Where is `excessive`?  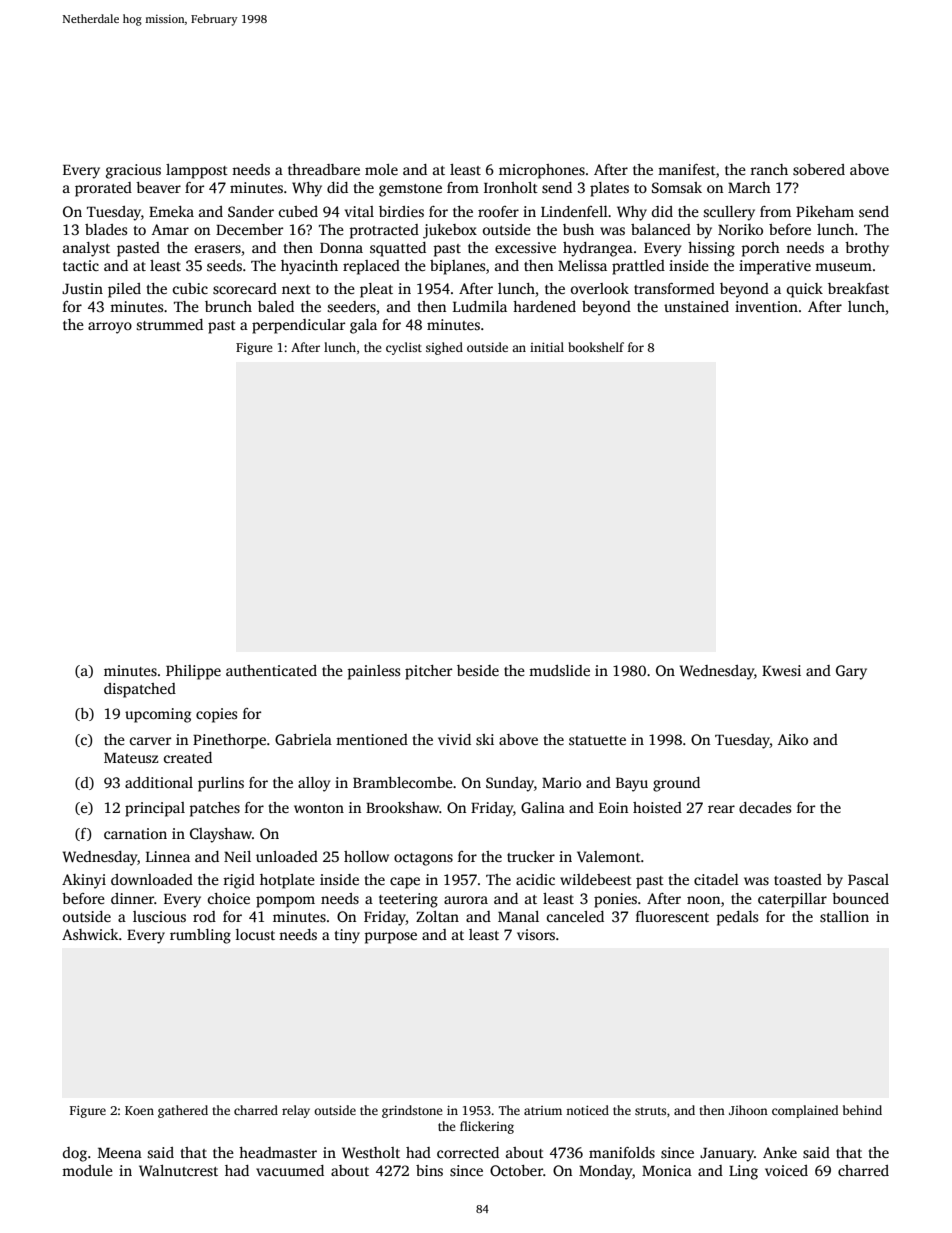 excessive is located at coordinates (525, 247).
